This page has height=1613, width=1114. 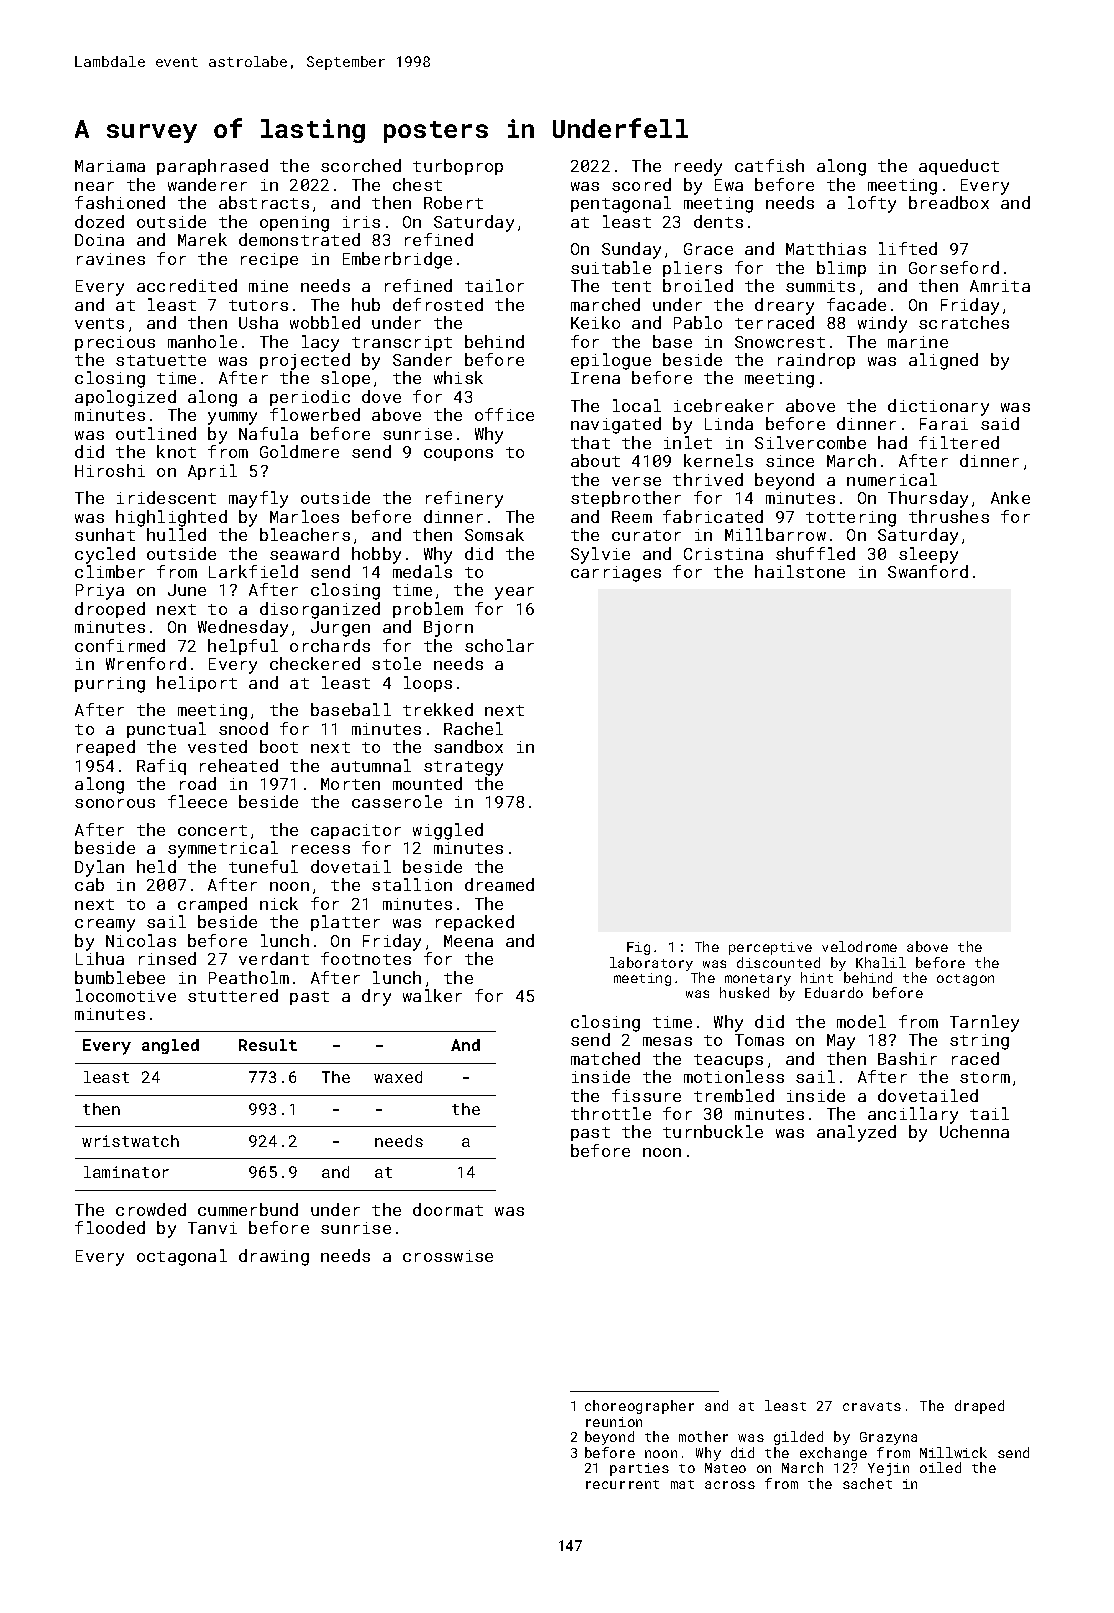 What do you see at coordinates (274, 958) in the page?
I see `verdant` at bounding box center [274, 958].
